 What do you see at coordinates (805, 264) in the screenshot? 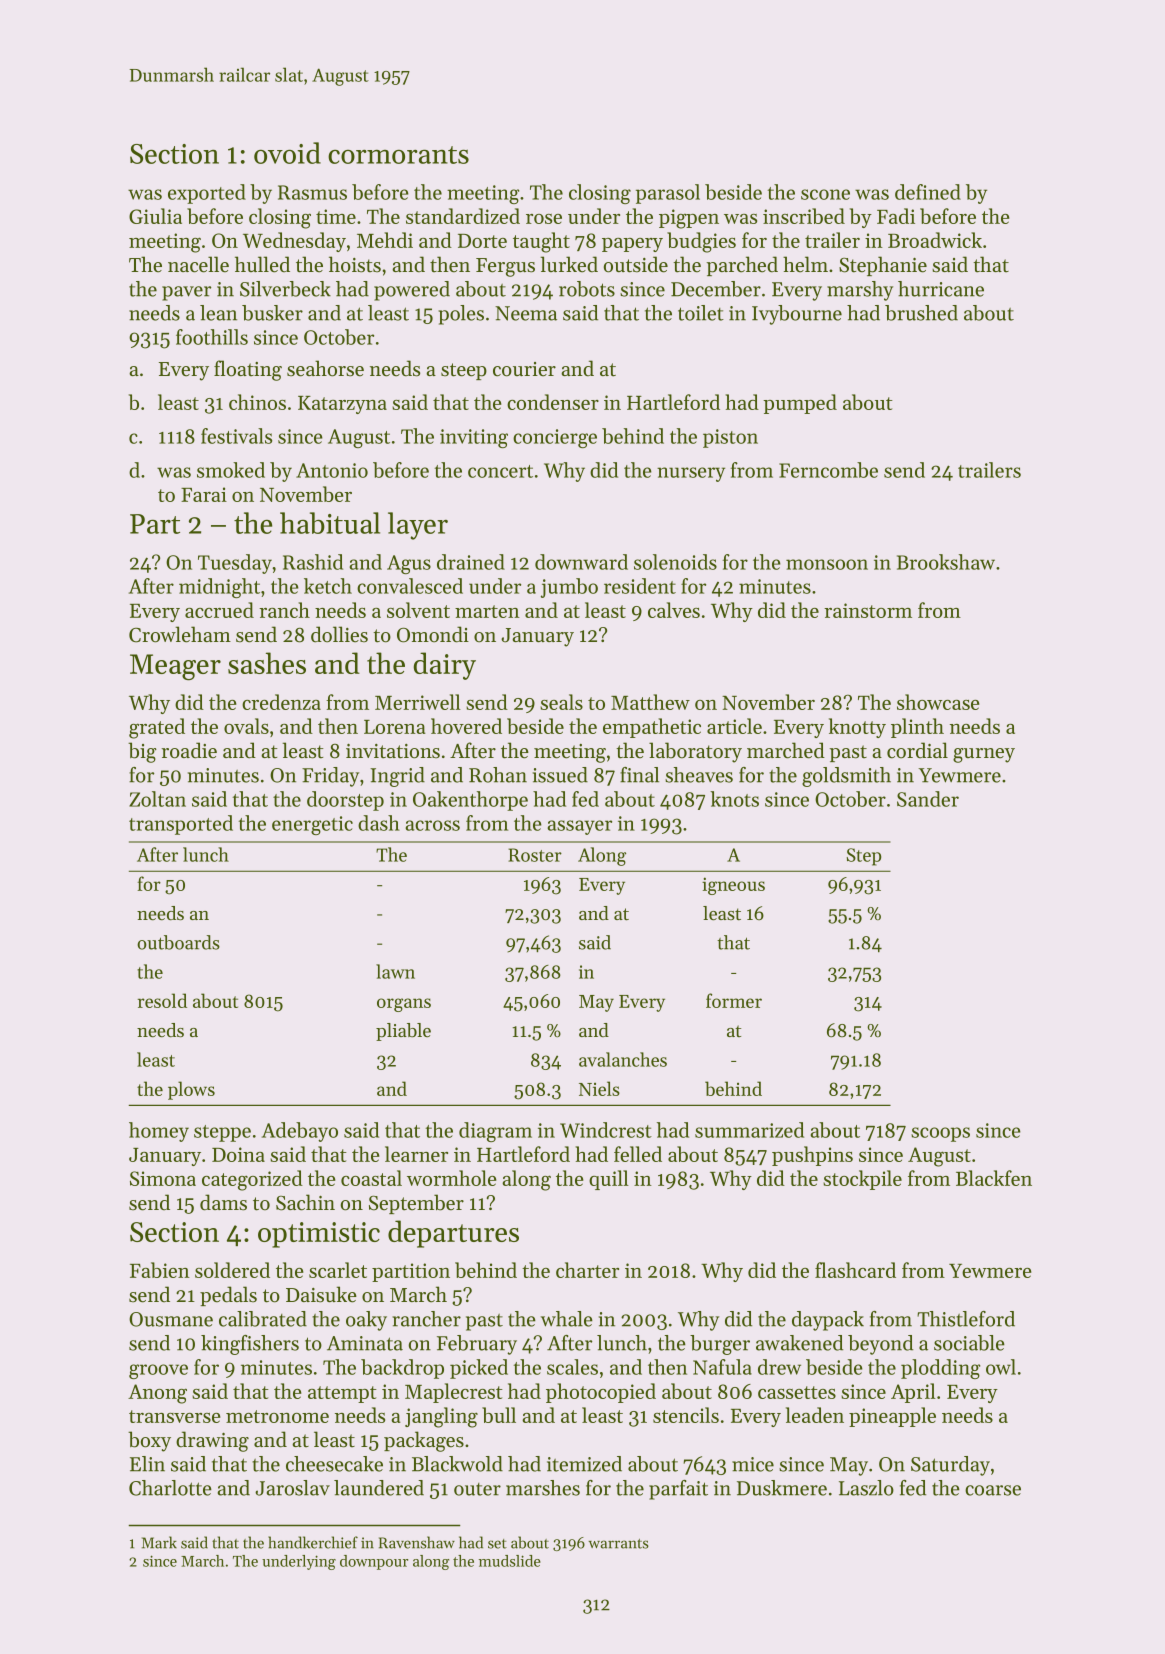
I see `helm` at bounding box center [805, 264].
